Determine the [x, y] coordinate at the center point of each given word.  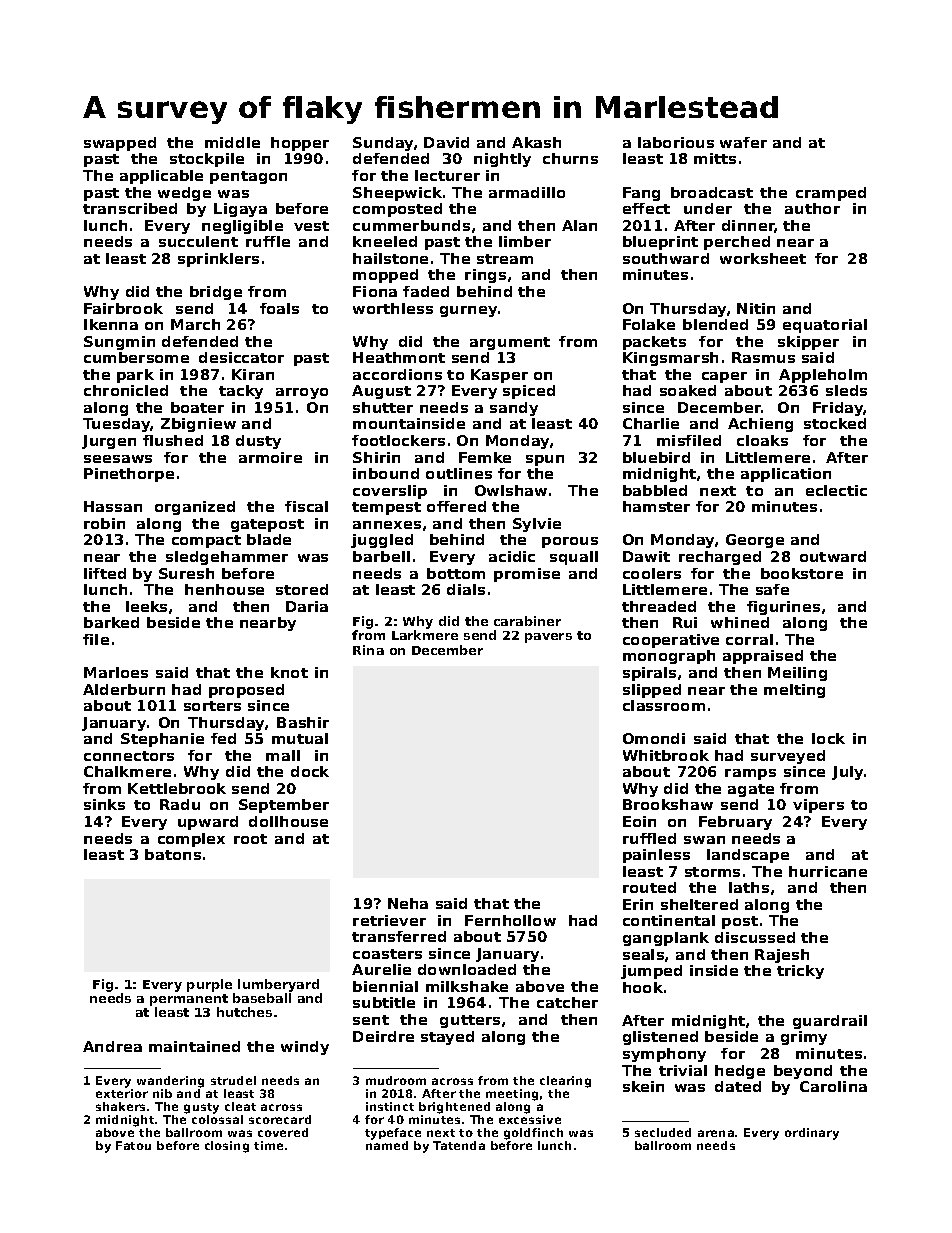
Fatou [133, 1145]
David [446, 142]
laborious [676, 142]
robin [104, 523]
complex [191, 840]
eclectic [836, 490]
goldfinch [533, 1134]
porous [570, 542]
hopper [300, 144]
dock [310, 771]
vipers [818, 806]
